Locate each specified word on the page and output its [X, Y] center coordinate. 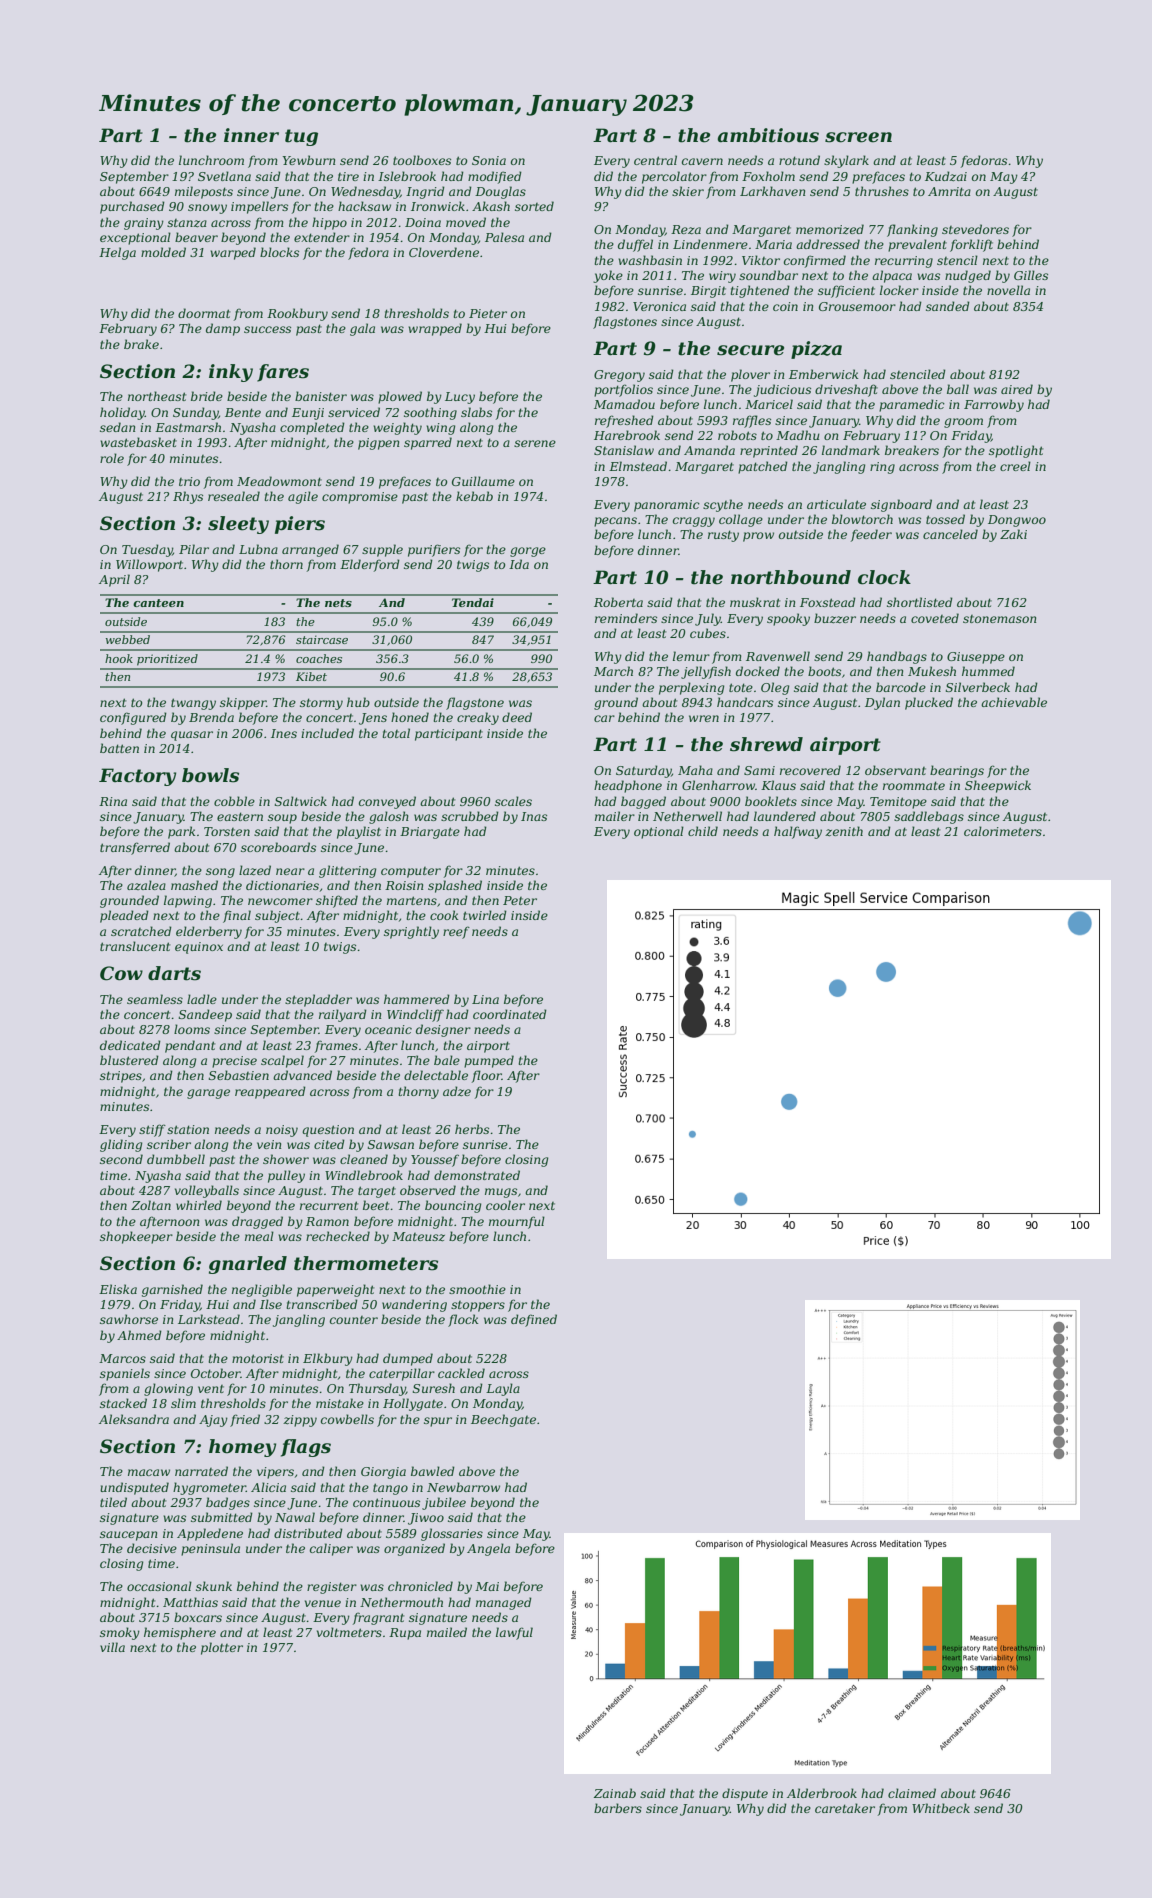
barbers [618, 1808]
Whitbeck [941, 1808]
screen [858, 137]
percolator [674, 177]
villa [112, 1647]
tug [301, 137]
